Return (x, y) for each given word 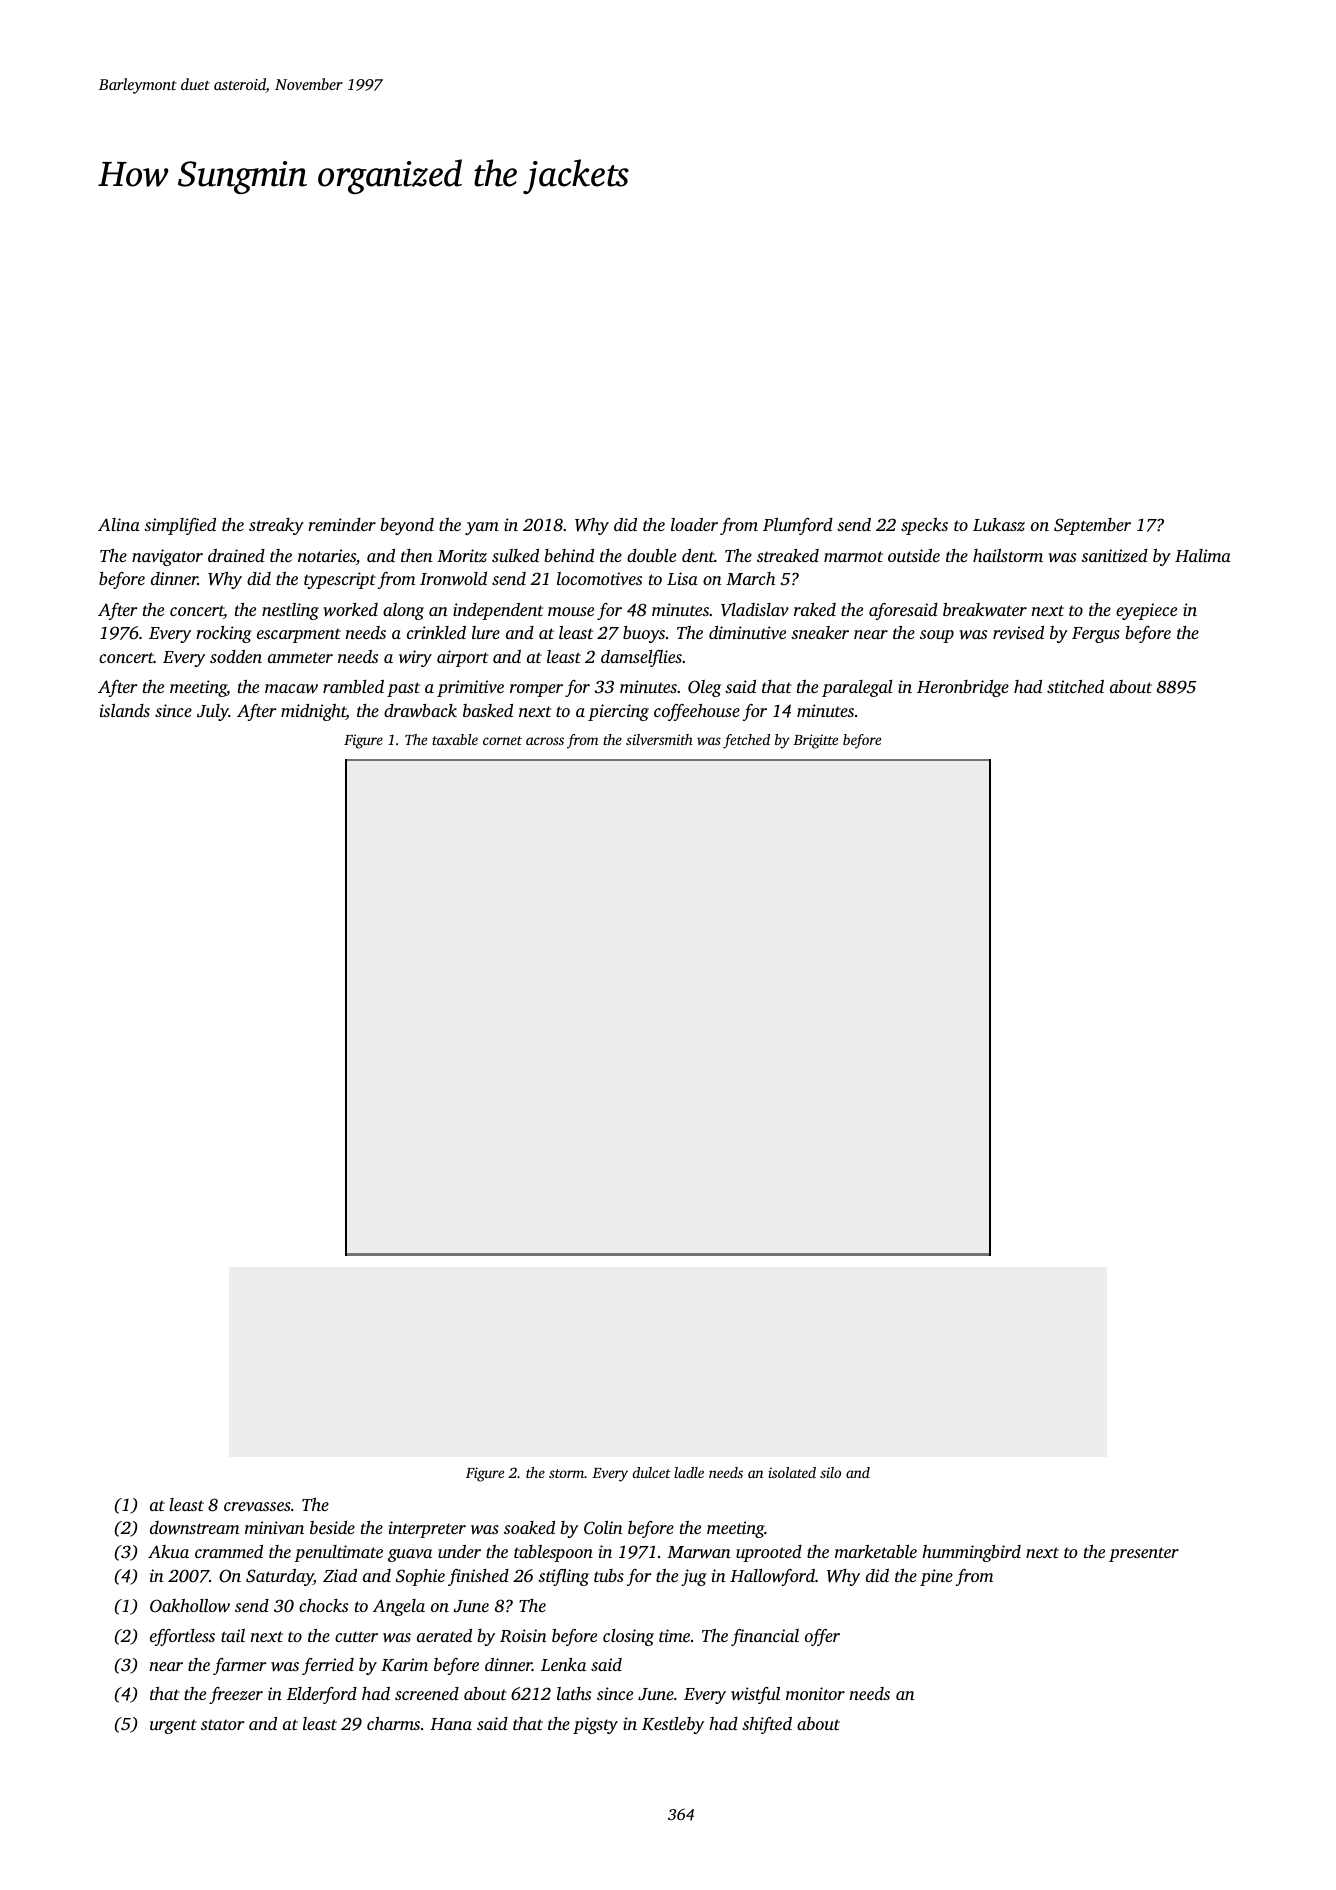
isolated (792, 1472)
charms (393, 1723)
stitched (1075, 686)
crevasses (257, 1506)
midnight (313, 712)
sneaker (820, 632)
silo (830, 1472)
